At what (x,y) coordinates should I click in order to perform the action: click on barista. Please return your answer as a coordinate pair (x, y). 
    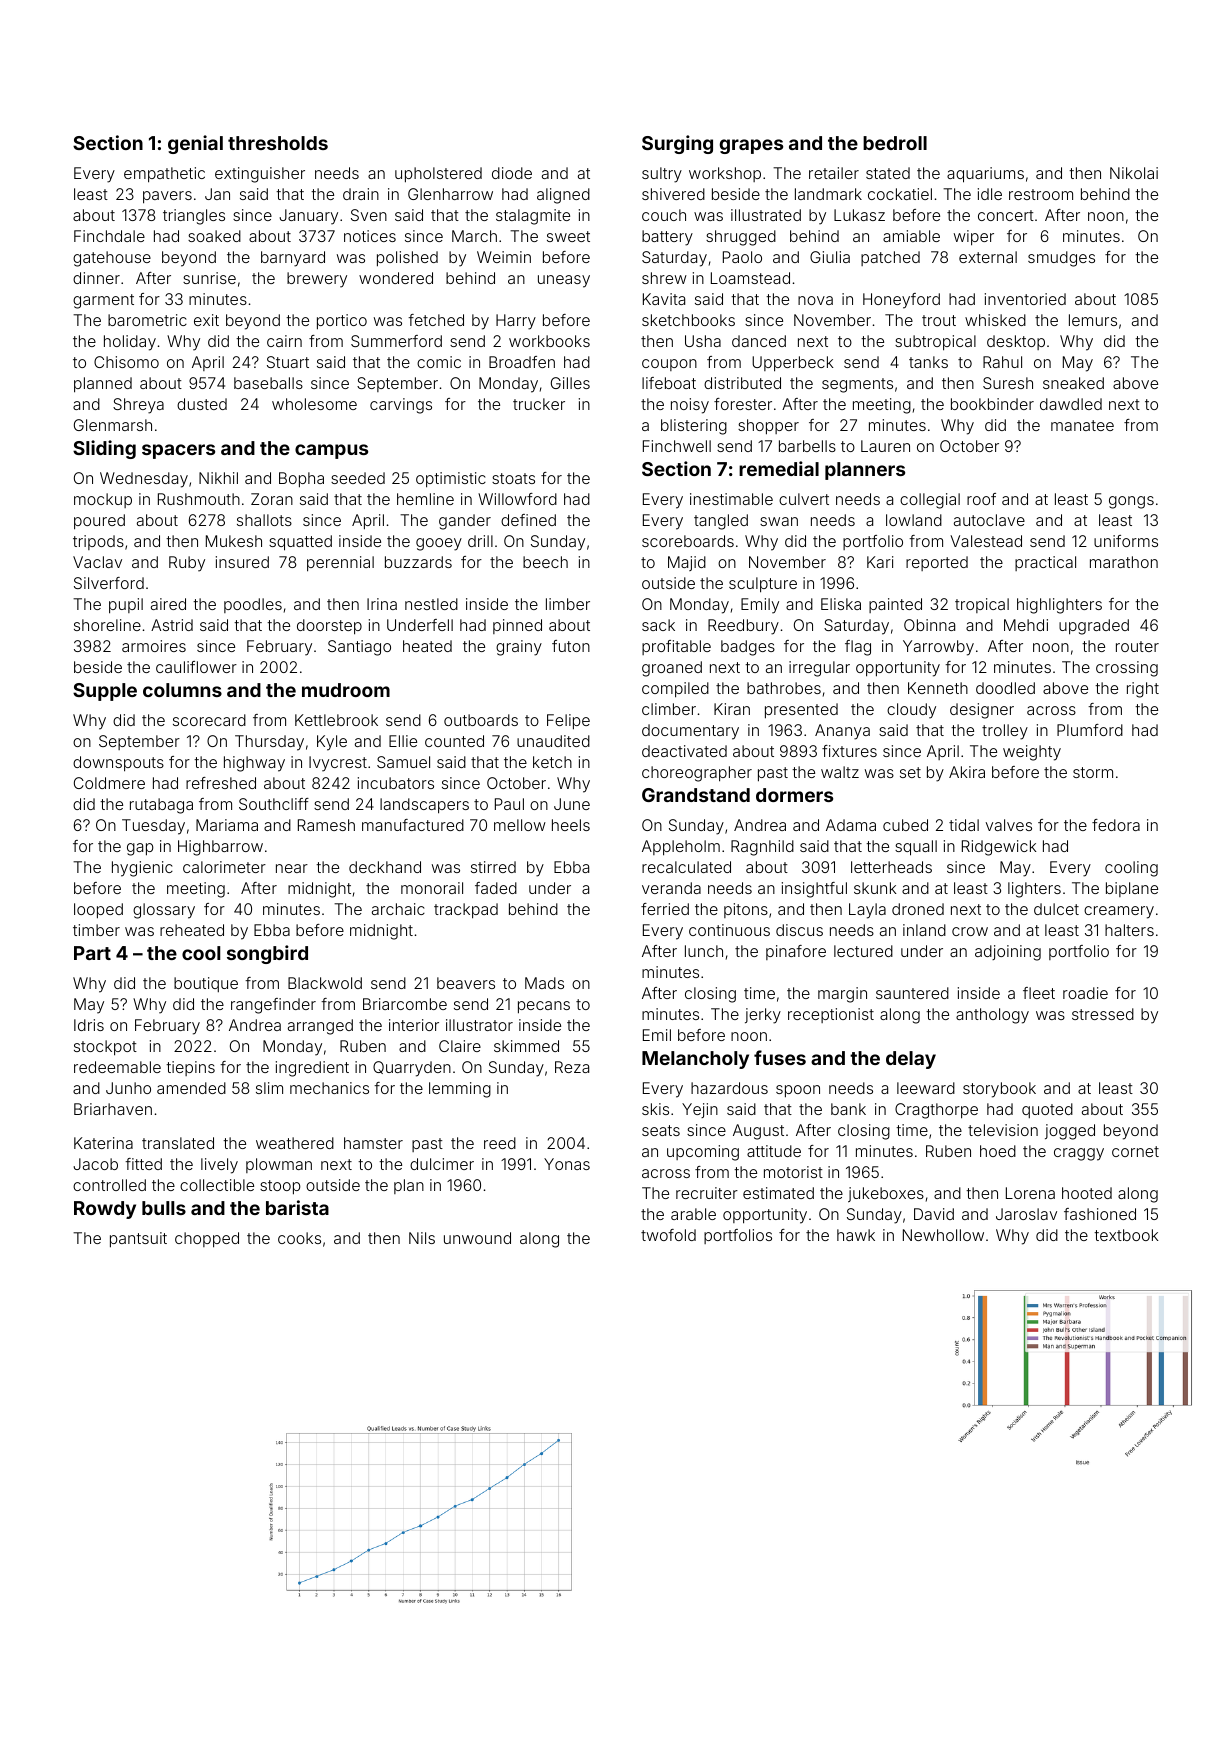
    Looking at the image, I should click on (297, 1207).
